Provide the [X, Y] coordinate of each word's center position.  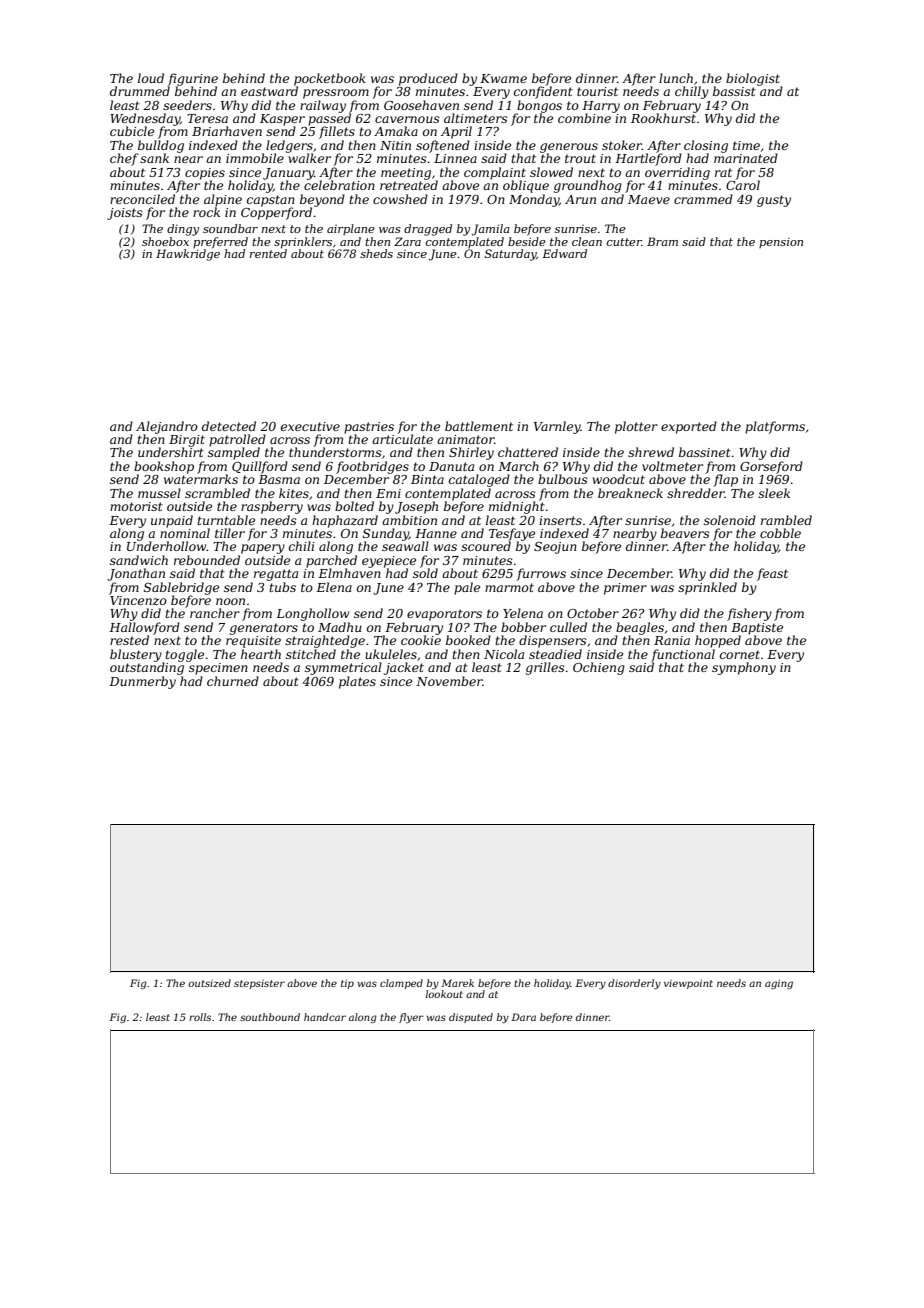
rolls [200, 1017]
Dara [523, 1017]
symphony [744, 668]
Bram [662, 241]
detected [229, 426]
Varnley [557, 427]
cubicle [132, 131]
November [449, 681]
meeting [406, 174]
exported [689, 427]
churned [233, 681]
